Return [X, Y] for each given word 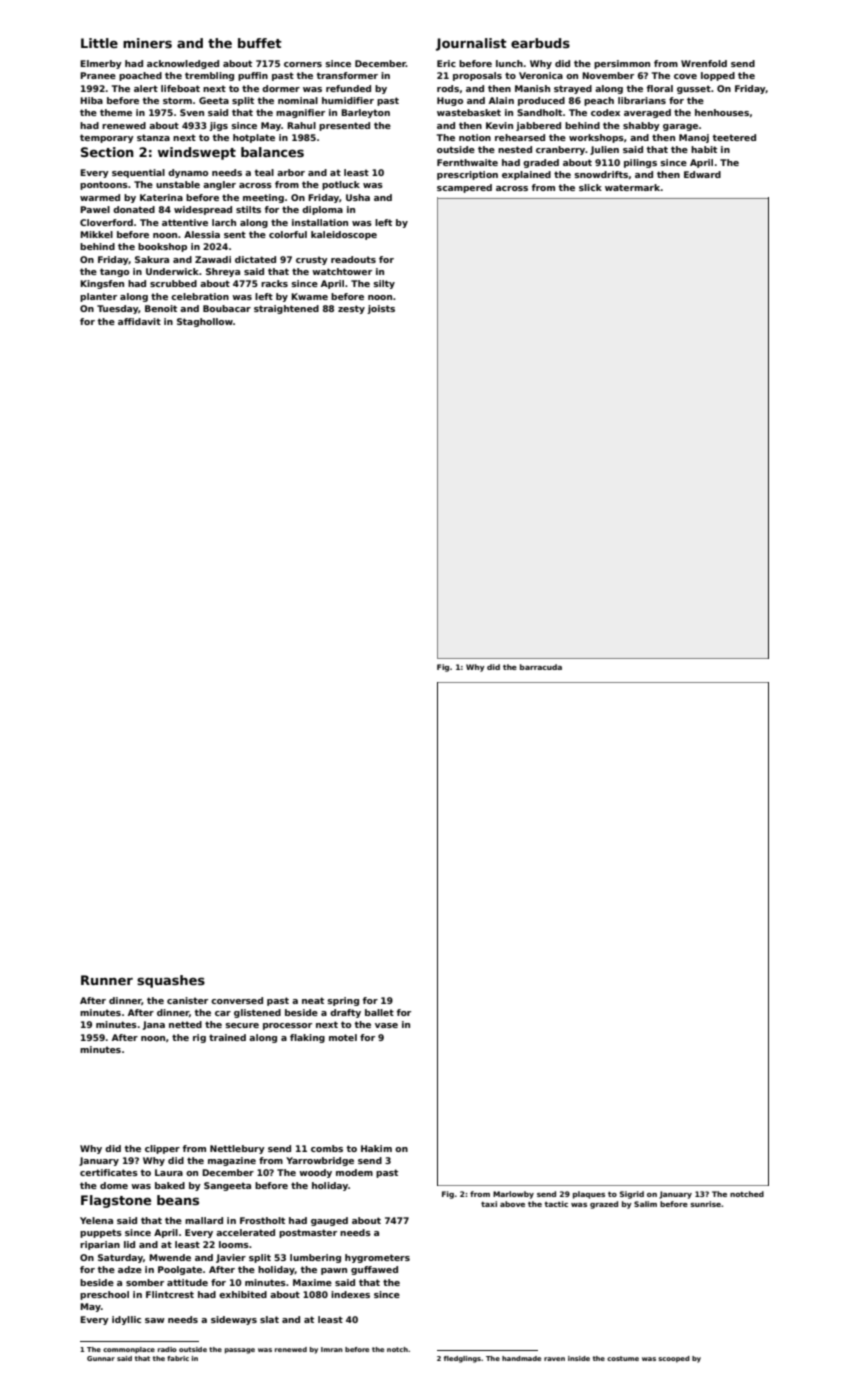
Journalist [471, 44]
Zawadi [213, 259]
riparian [100, 1245]
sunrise [705, 1204]
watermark [633, 187]
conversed [237, 1000]
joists [381, 309]
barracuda [541, 667]
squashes [171, 981]
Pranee [98, 75]
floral [660, 88]
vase [386, 1025]
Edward [702, 174]
